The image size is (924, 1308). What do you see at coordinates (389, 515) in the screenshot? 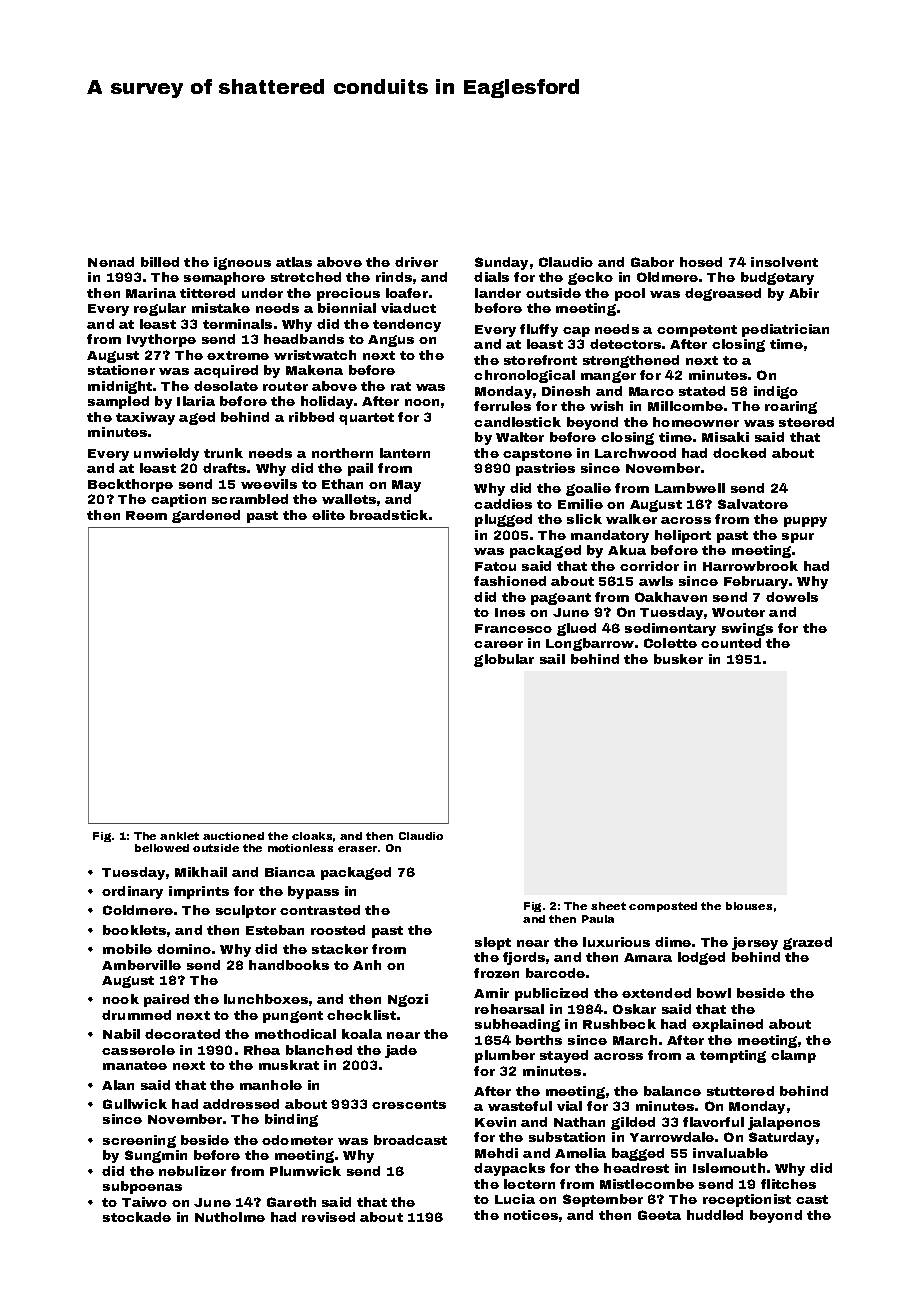
I see `breadstick` at bounding box center [389, 515].
